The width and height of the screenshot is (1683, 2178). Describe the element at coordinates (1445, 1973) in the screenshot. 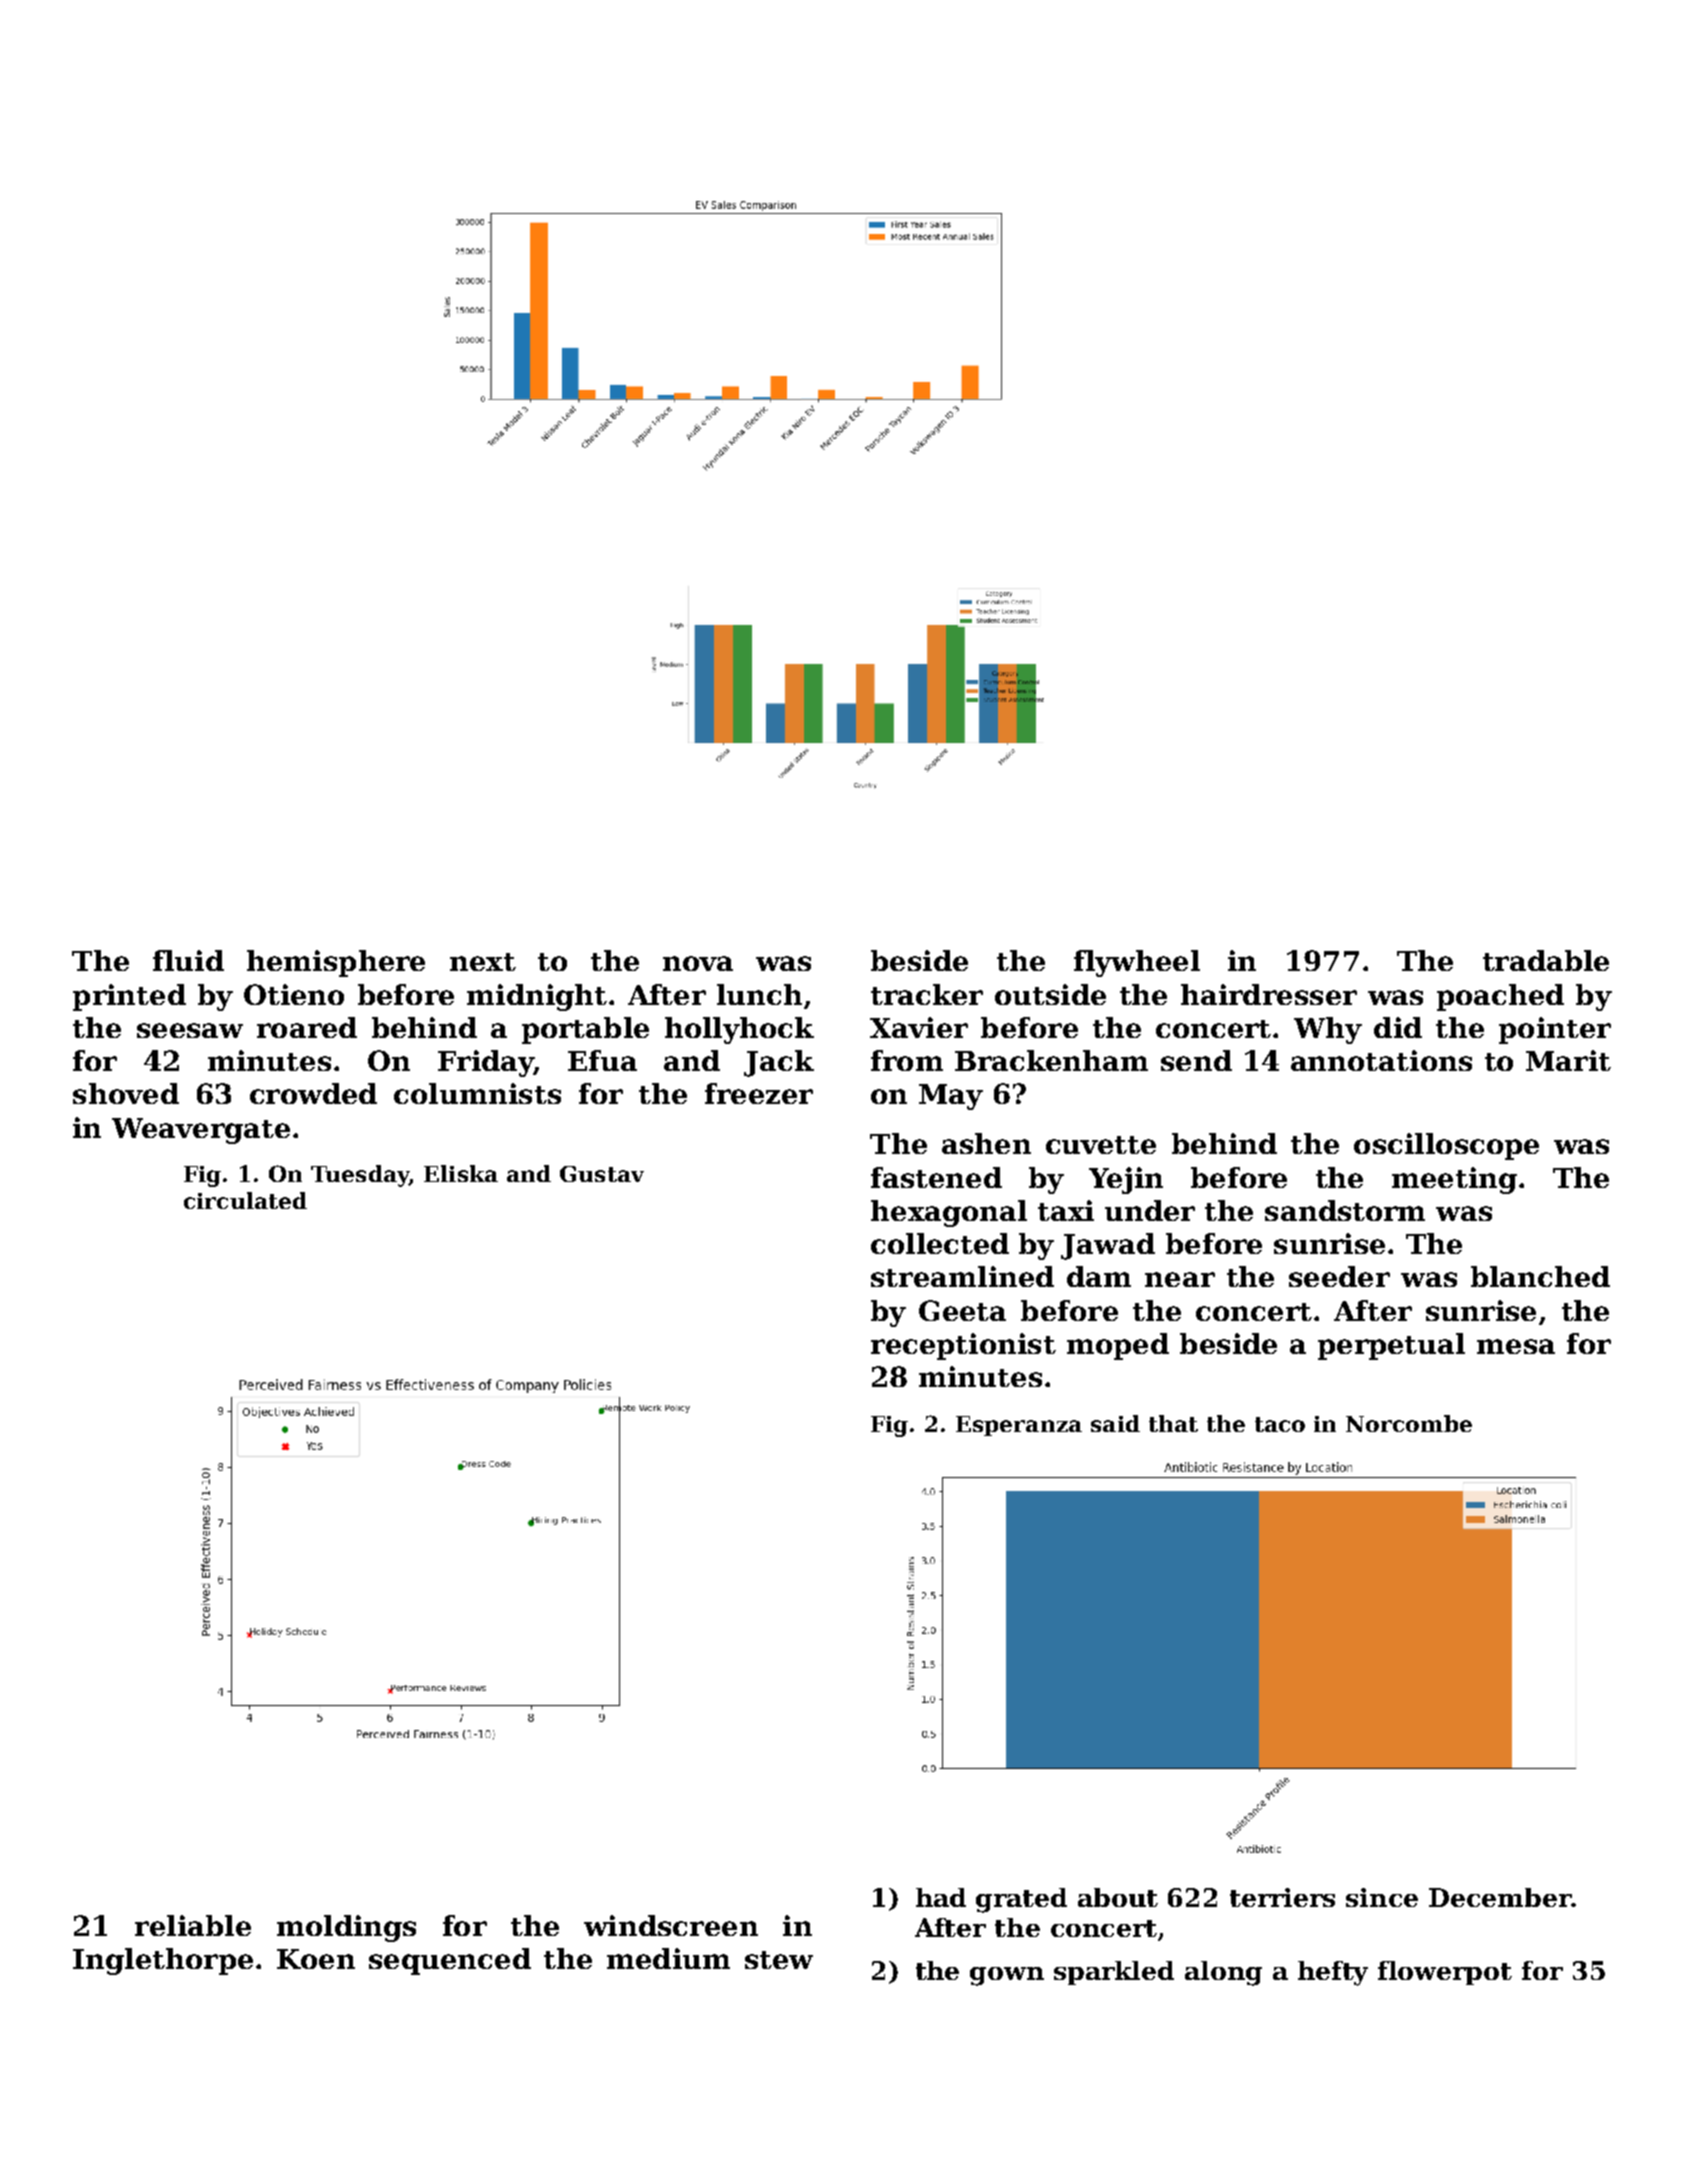

I see `flowerpot` at that location.
